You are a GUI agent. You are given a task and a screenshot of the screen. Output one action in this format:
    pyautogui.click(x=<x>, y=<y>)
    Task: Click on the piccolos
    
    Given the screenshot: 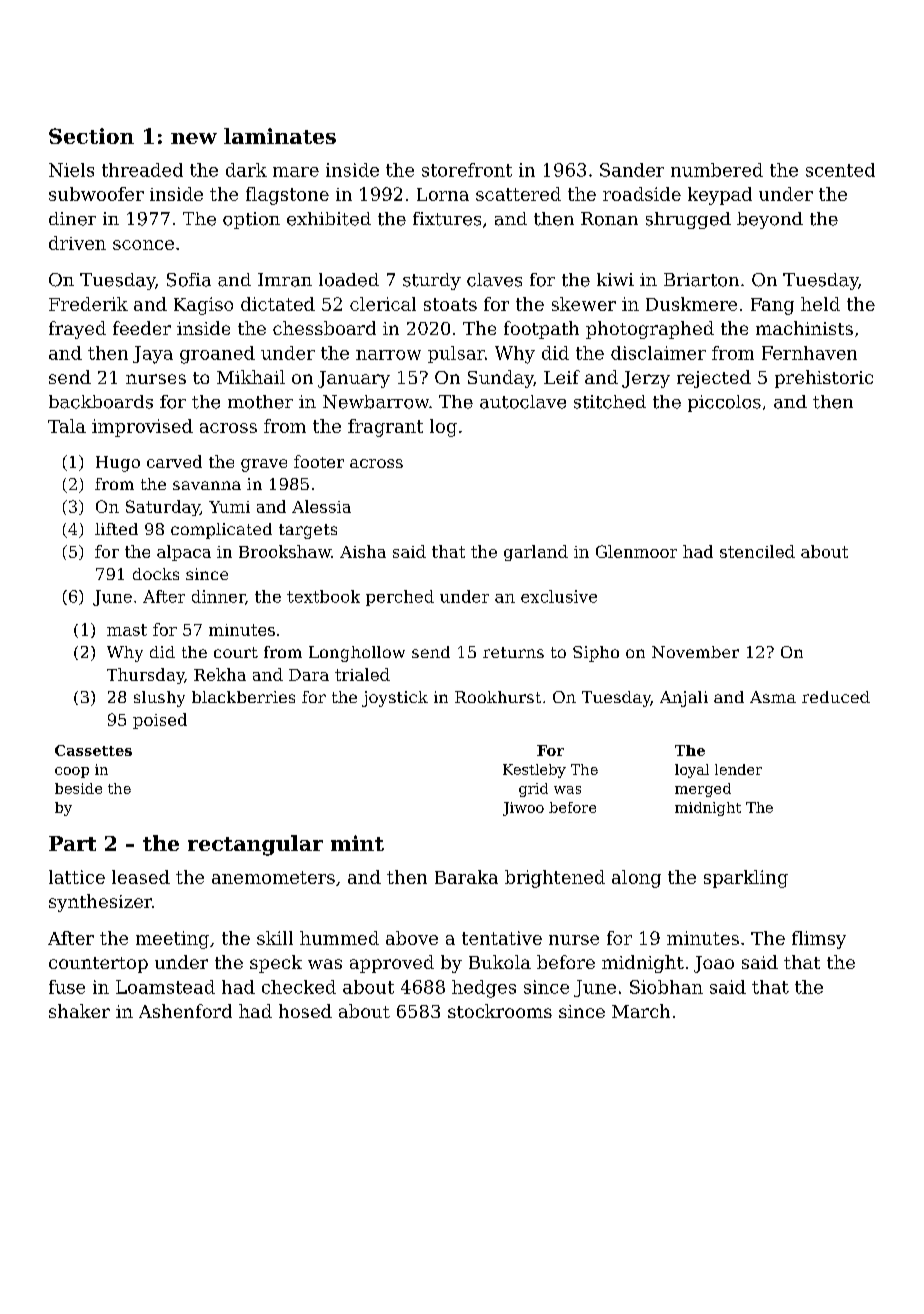 What is the action you would take?
    pyautogui.click(x=724, y=403)
